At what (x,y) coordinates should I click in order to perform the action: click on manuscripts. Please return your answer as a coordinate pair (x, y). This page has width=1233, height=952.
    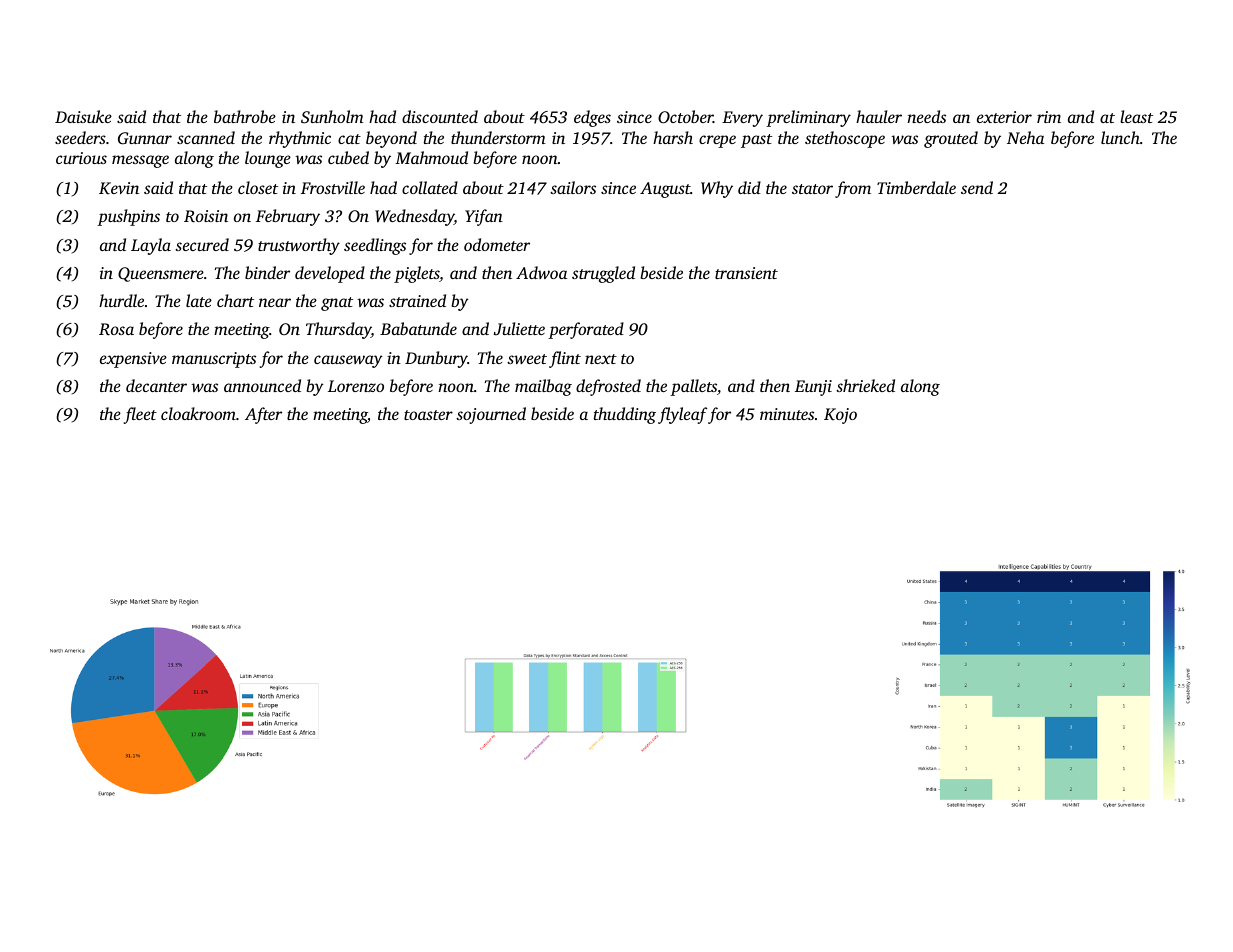
    Looking at the image, I should click on (214, 360).
